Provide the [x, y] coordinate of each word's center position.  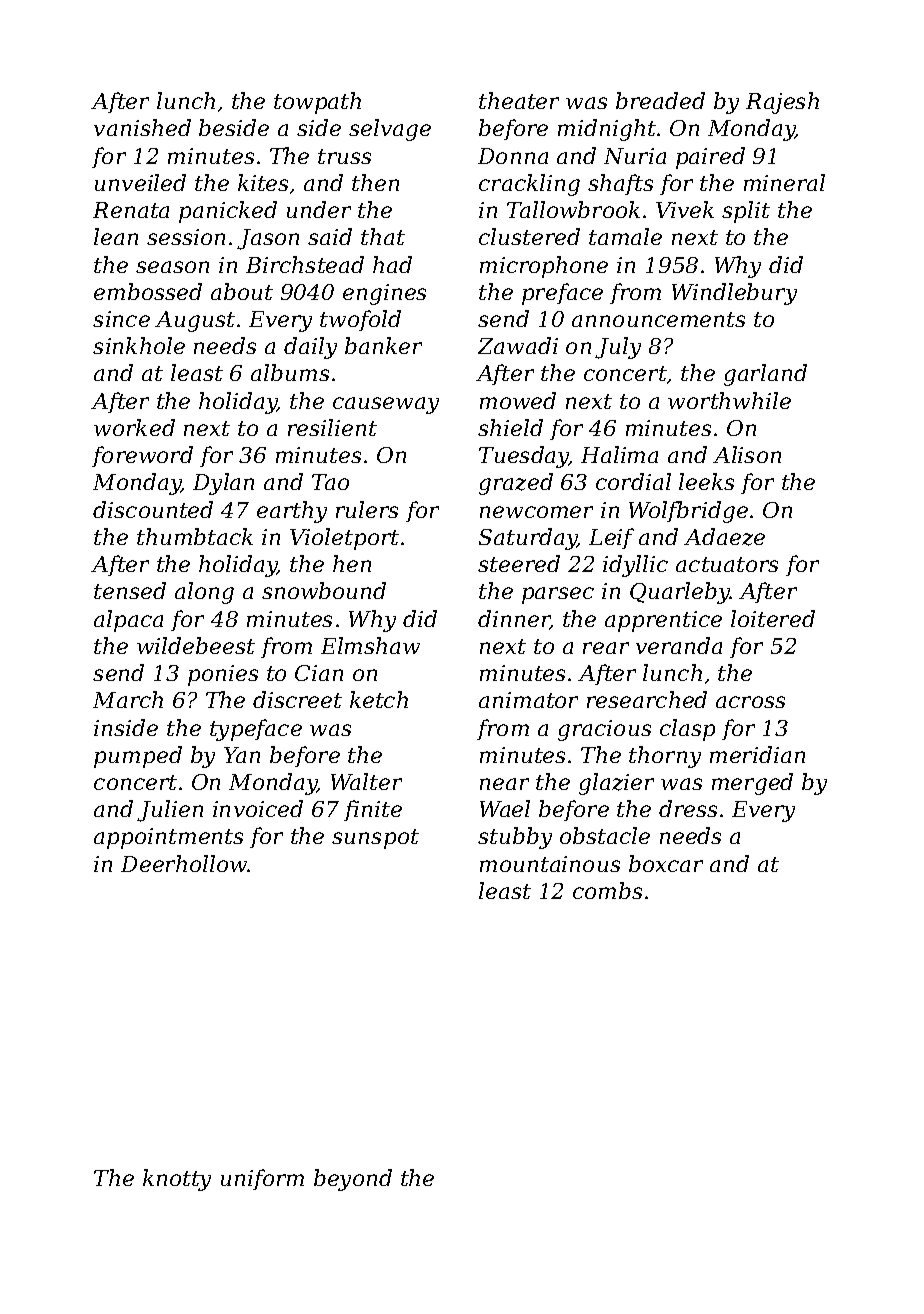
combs [607, 890]
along [204, 593]
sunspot [375, 839]
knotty [177, 1180]
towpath [317, 103]
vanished [142, 127]
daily [310, 348]
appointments [168, 838]
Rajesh [782, 103]
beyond [353, 1180]
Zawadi [518, 345]
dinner [514, 620]
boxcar [666, 863]
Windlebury [734, 294]
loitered [773, 618]
